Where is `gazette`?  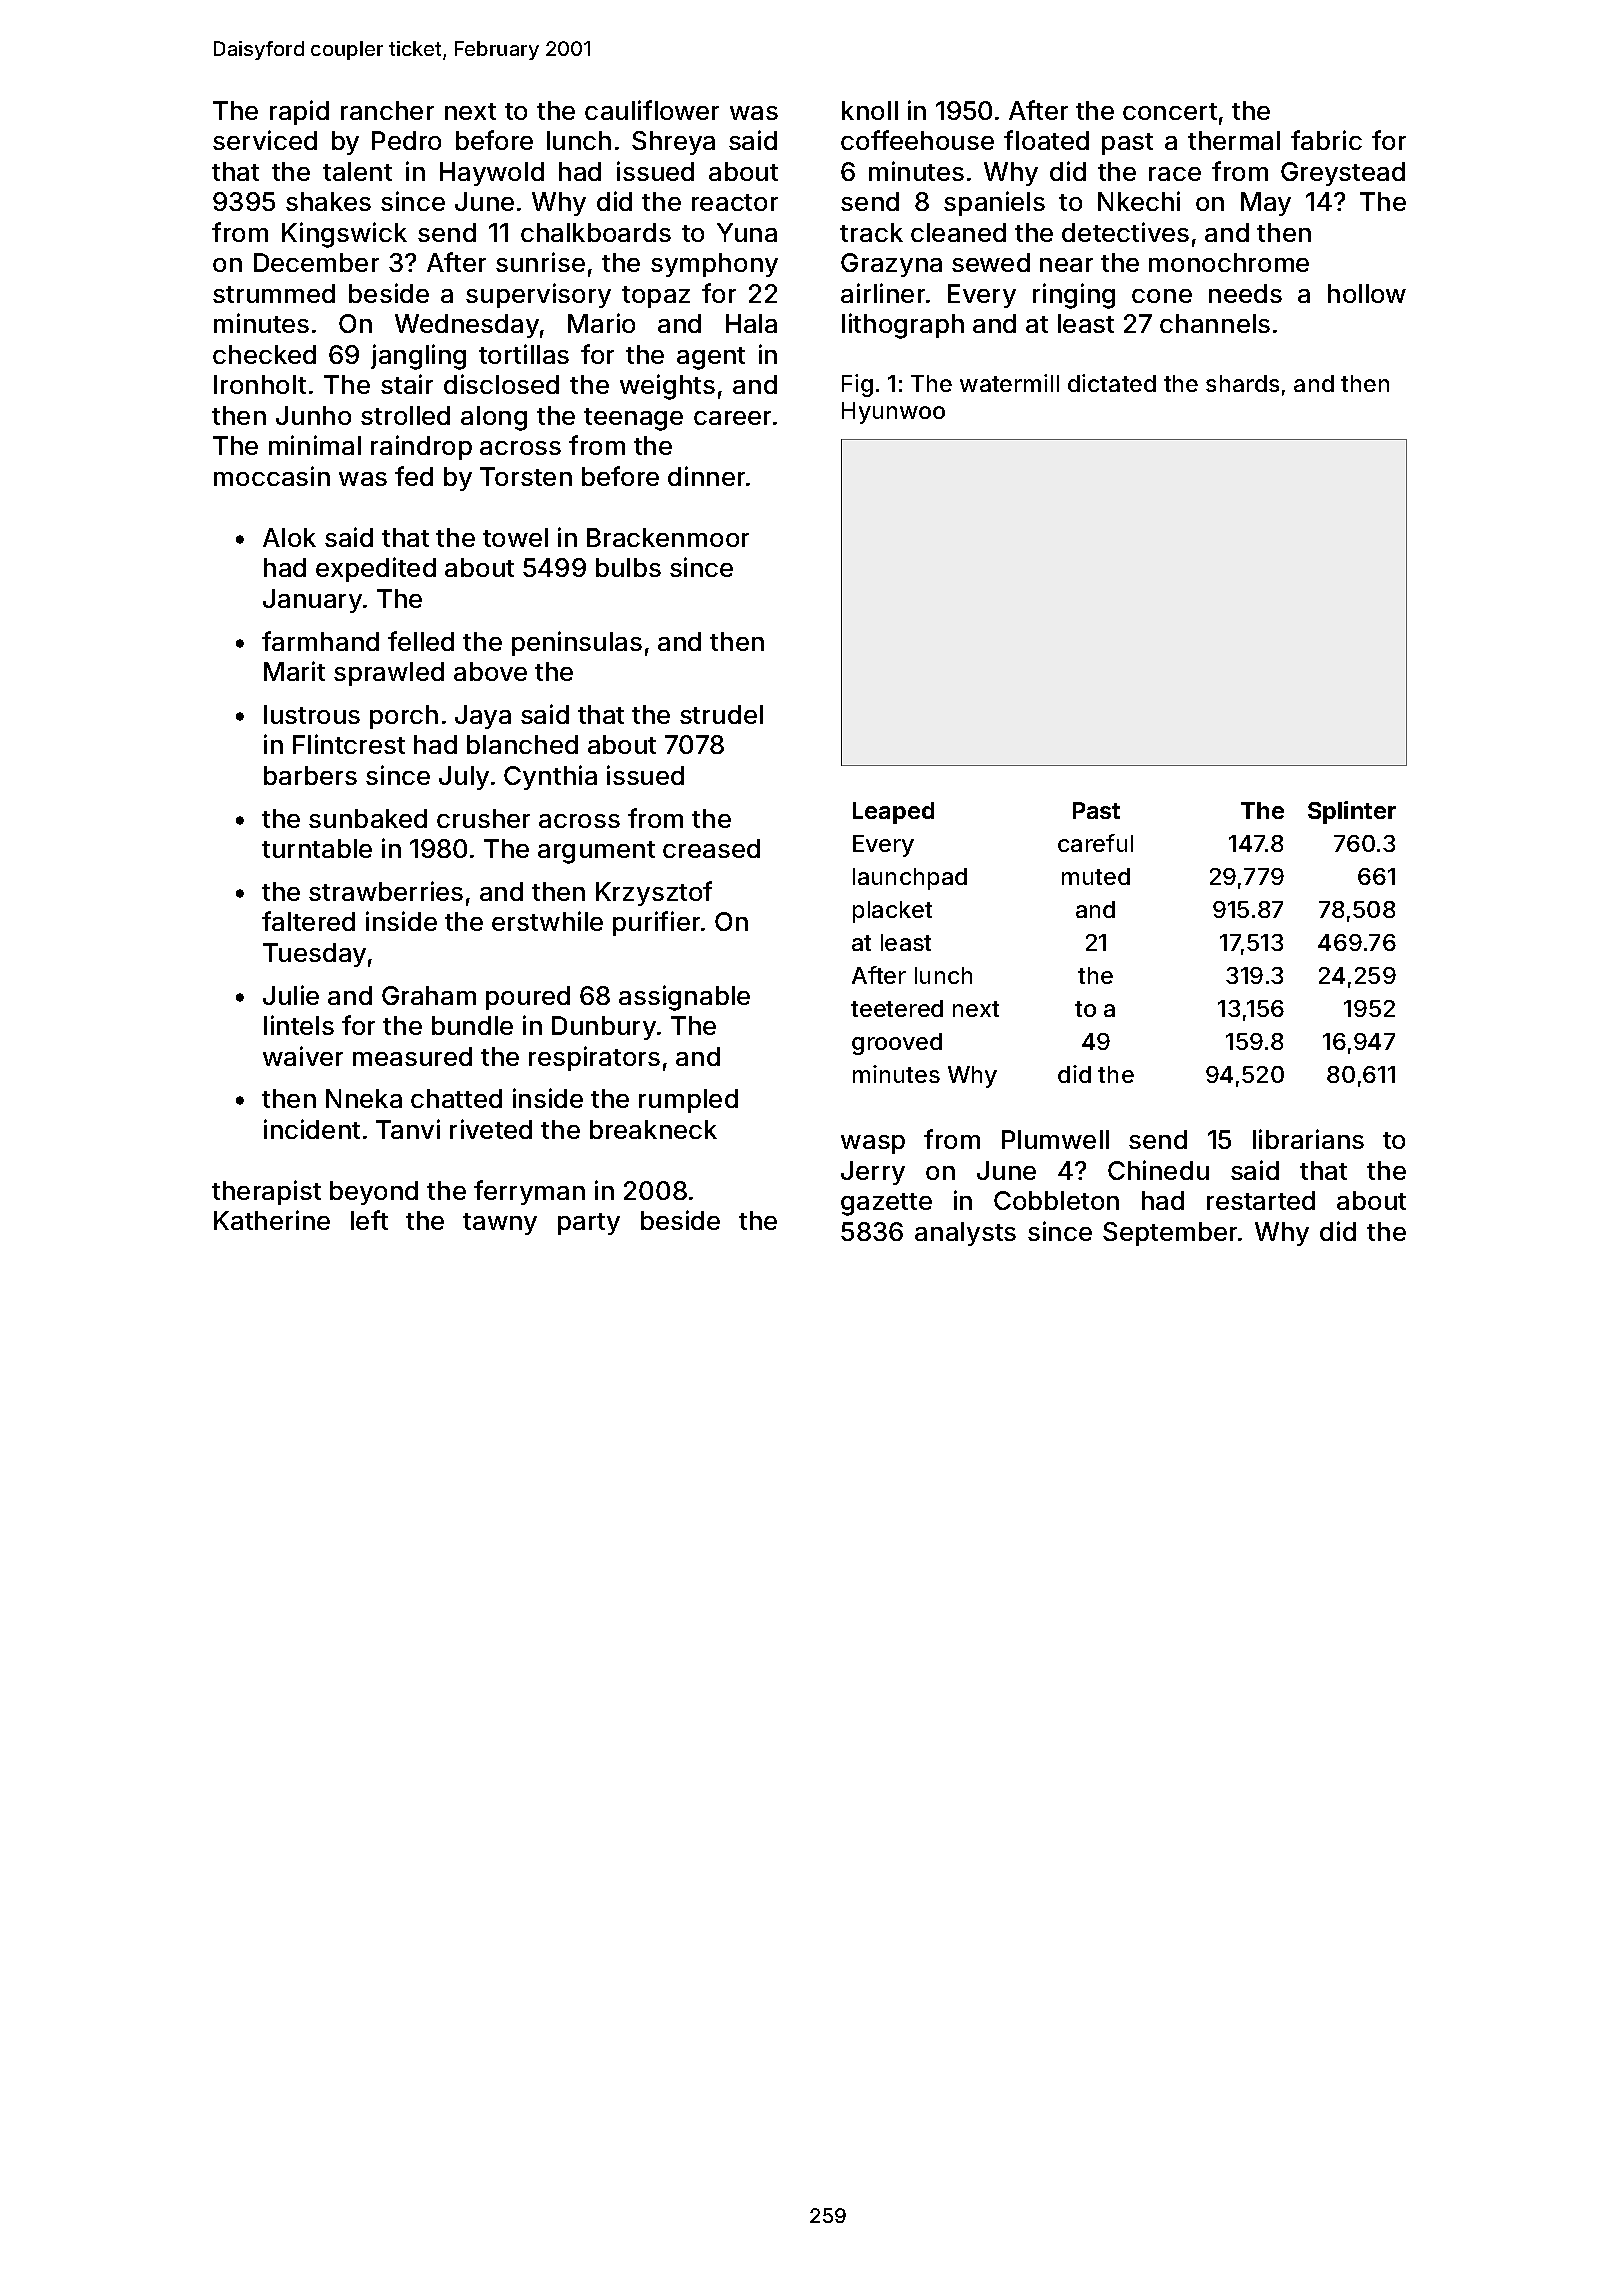 gazette is located at coordinates (886, 1204).
